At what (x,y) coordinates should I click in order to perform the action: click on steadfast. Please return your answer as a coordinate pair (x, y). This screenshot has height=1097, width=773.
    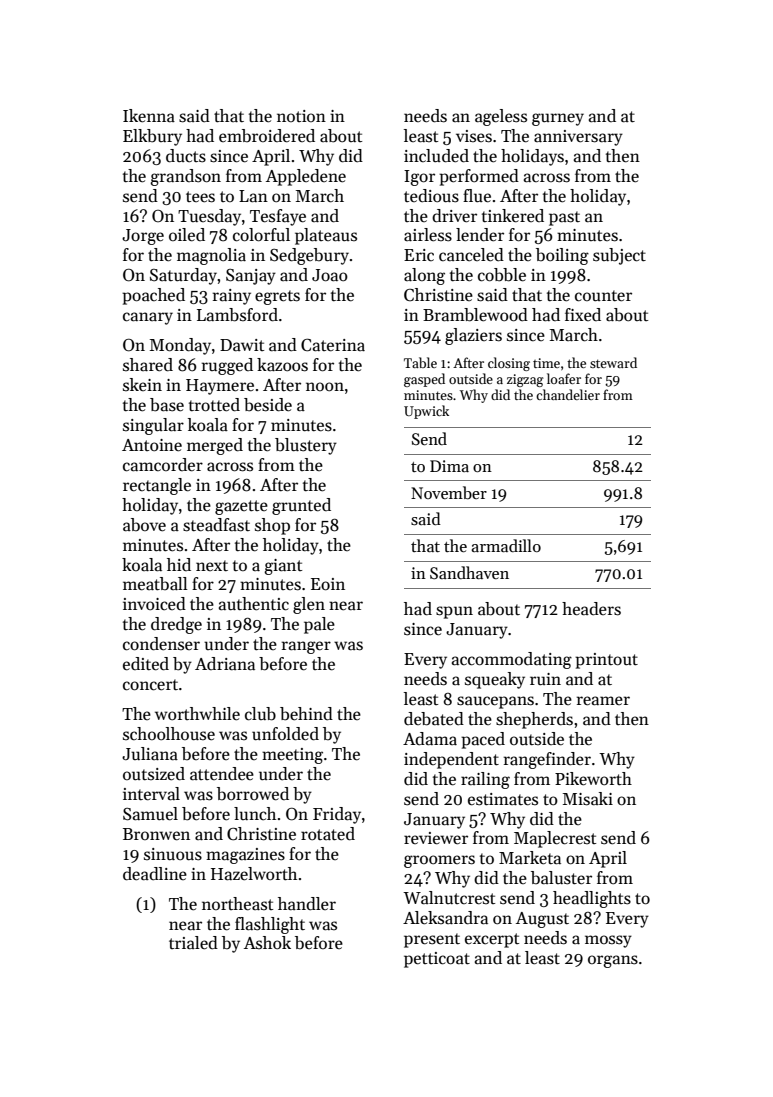
    Looking at the image, I should click on (216, 525).
